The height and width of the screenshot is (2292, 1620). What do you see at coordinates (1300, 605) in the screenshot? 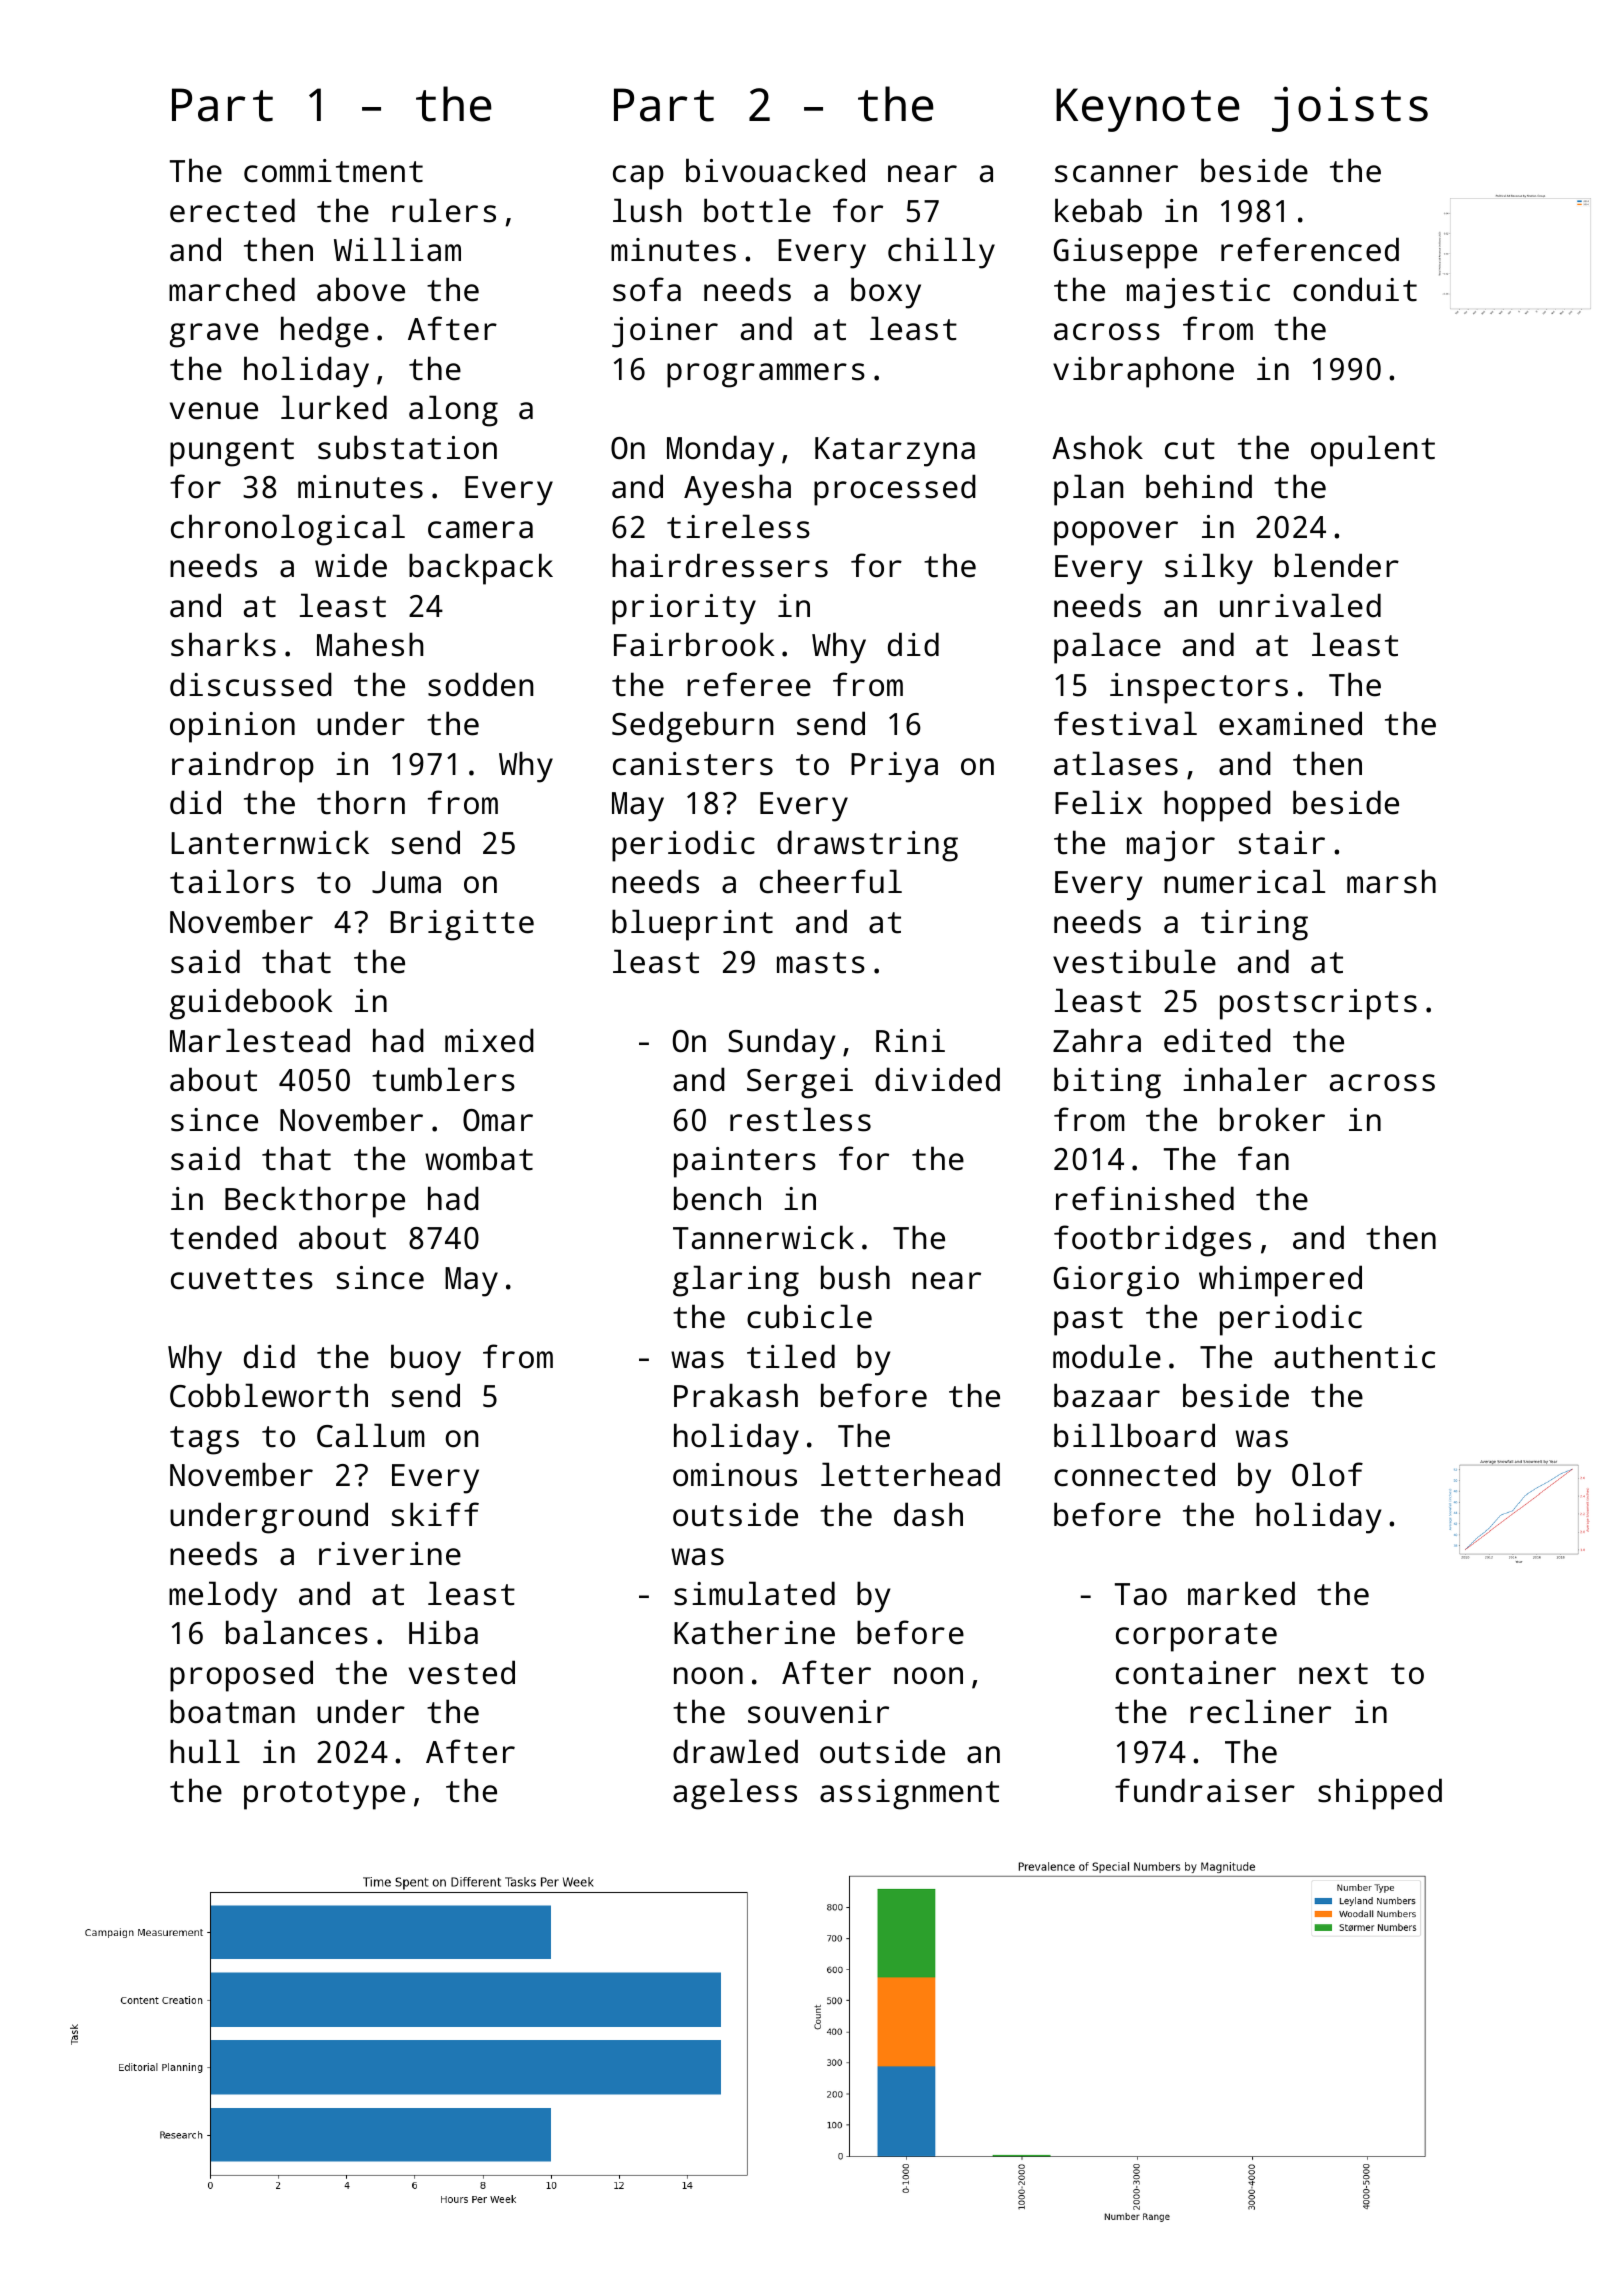
I see `unrivaled` at bounding box center [1300, 605].
